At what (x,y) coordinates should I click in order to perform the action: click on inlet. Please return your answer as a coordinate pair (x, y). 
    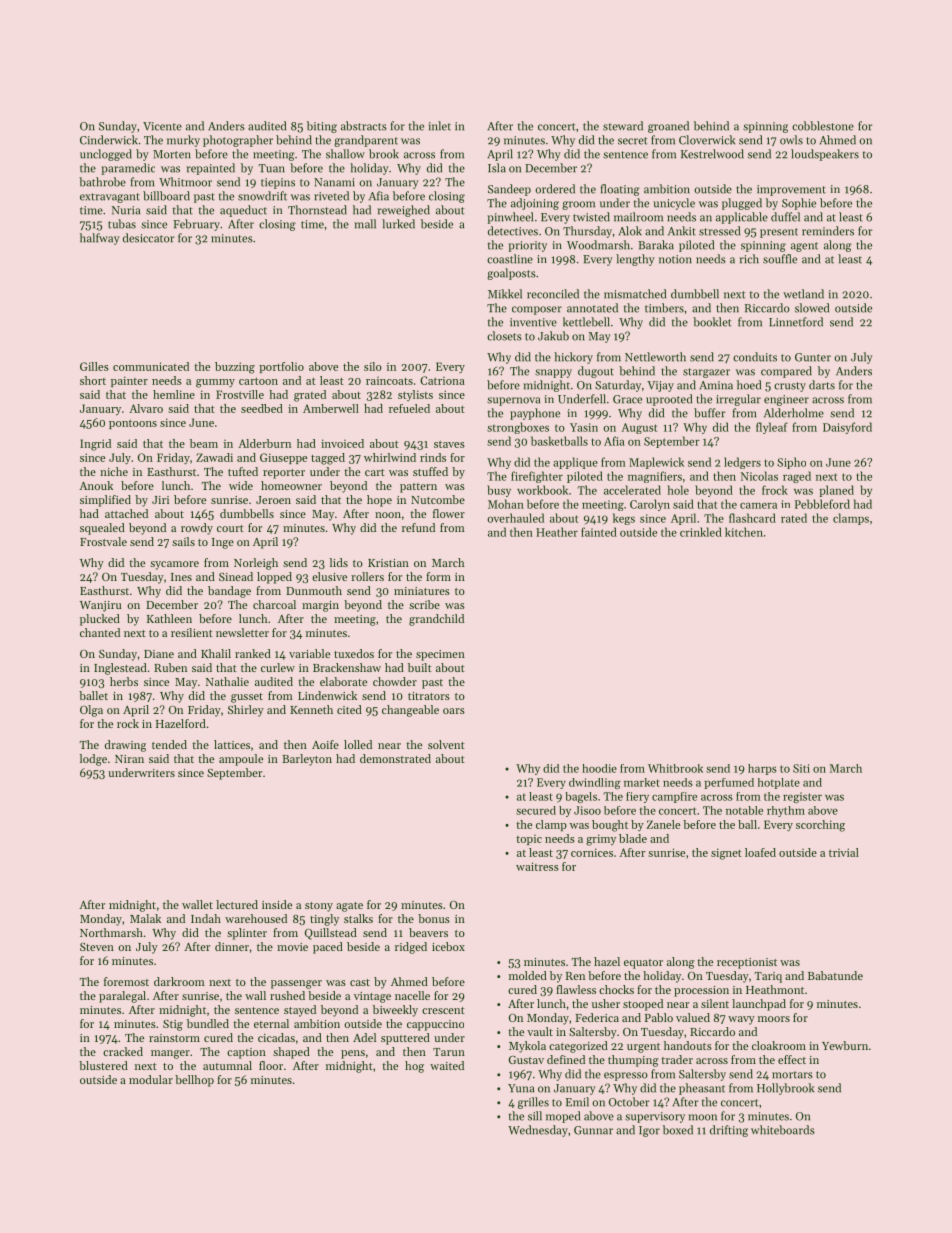
    Looking at the image, I should click on (439, 126).
